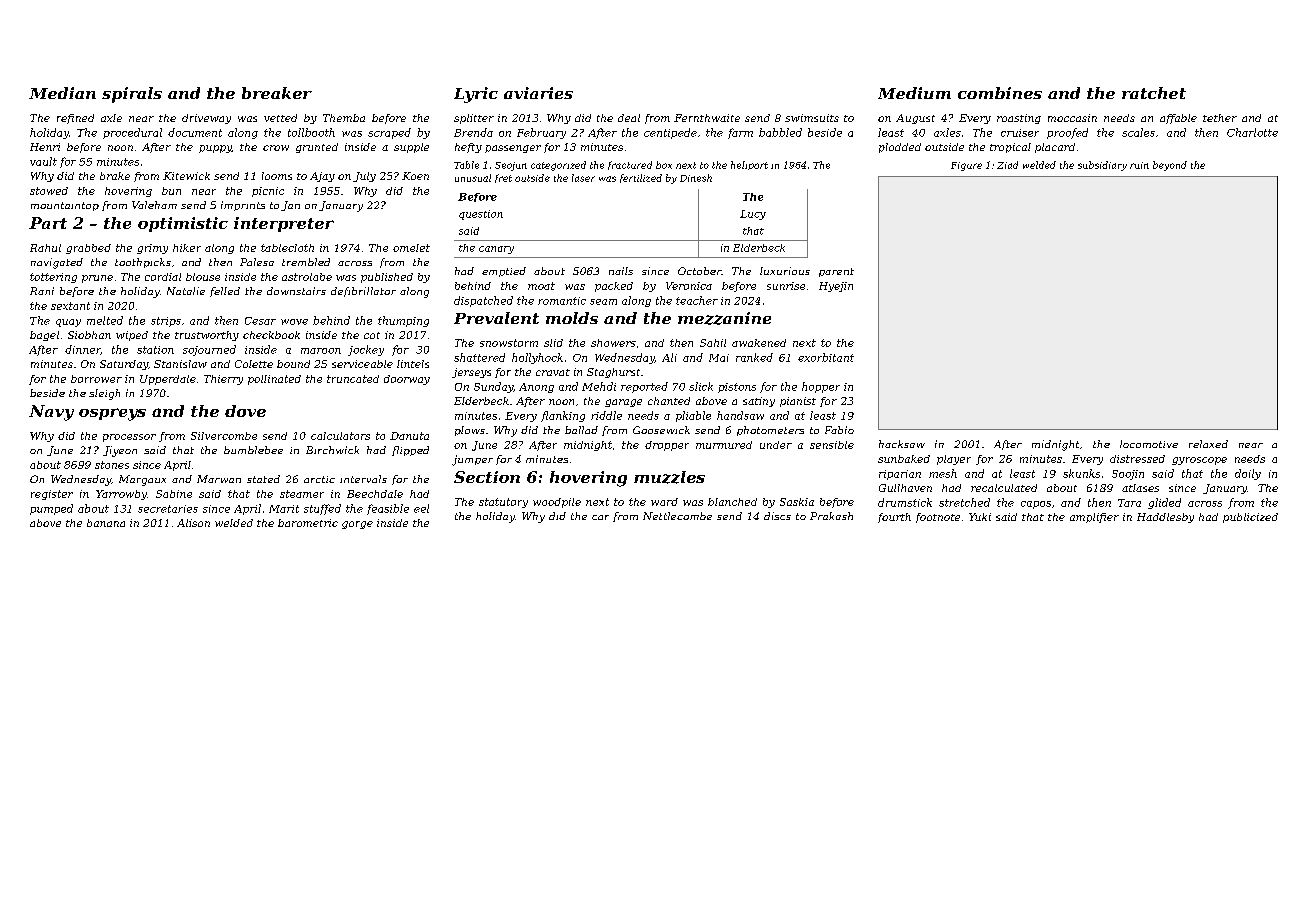 This screenshot has height=924, width=1308. What do you see at coordinates (1250, 518) in the screenshot?
I see `publicized` at bounding box center [1250, 518].
